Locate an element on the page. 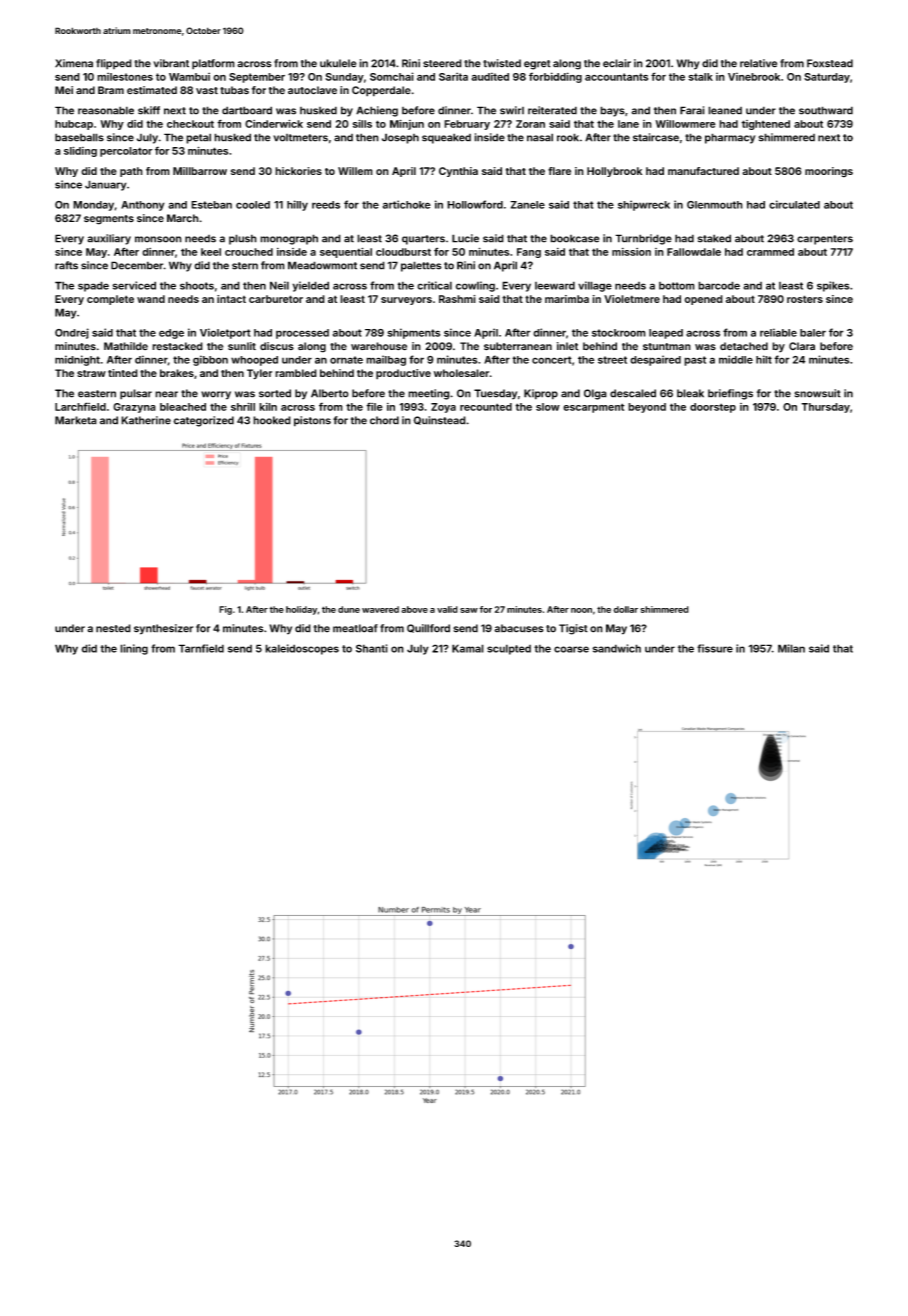 The height and width of the page is (1316, 908). Zanele is located at coordinates (527, 205).
